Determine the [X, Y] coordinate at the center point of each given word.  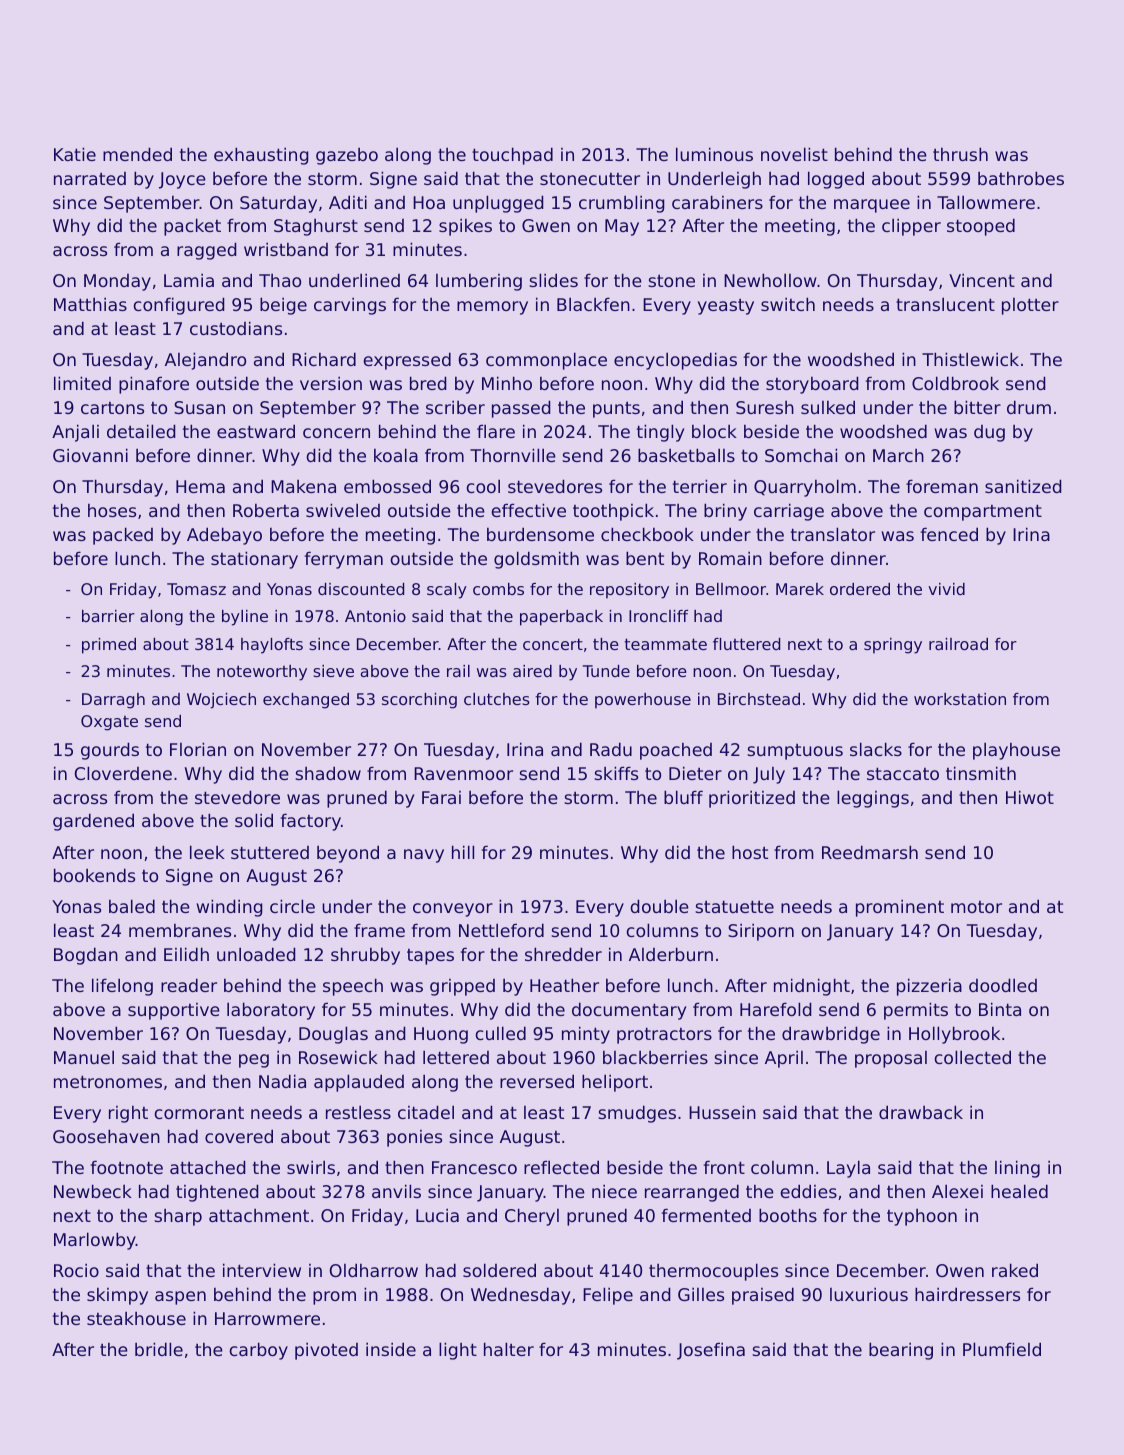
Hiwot [1030, 797]
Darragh [113, 701]
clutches [497, 699]
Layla [848, 1169]
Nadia [282, 1081]
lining [1017, 1169]
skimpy [117, 1296]
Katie [75, 154]
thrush [960, 154]
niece [614, 1191]
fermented [706, 1215]
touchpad [512, 156]
